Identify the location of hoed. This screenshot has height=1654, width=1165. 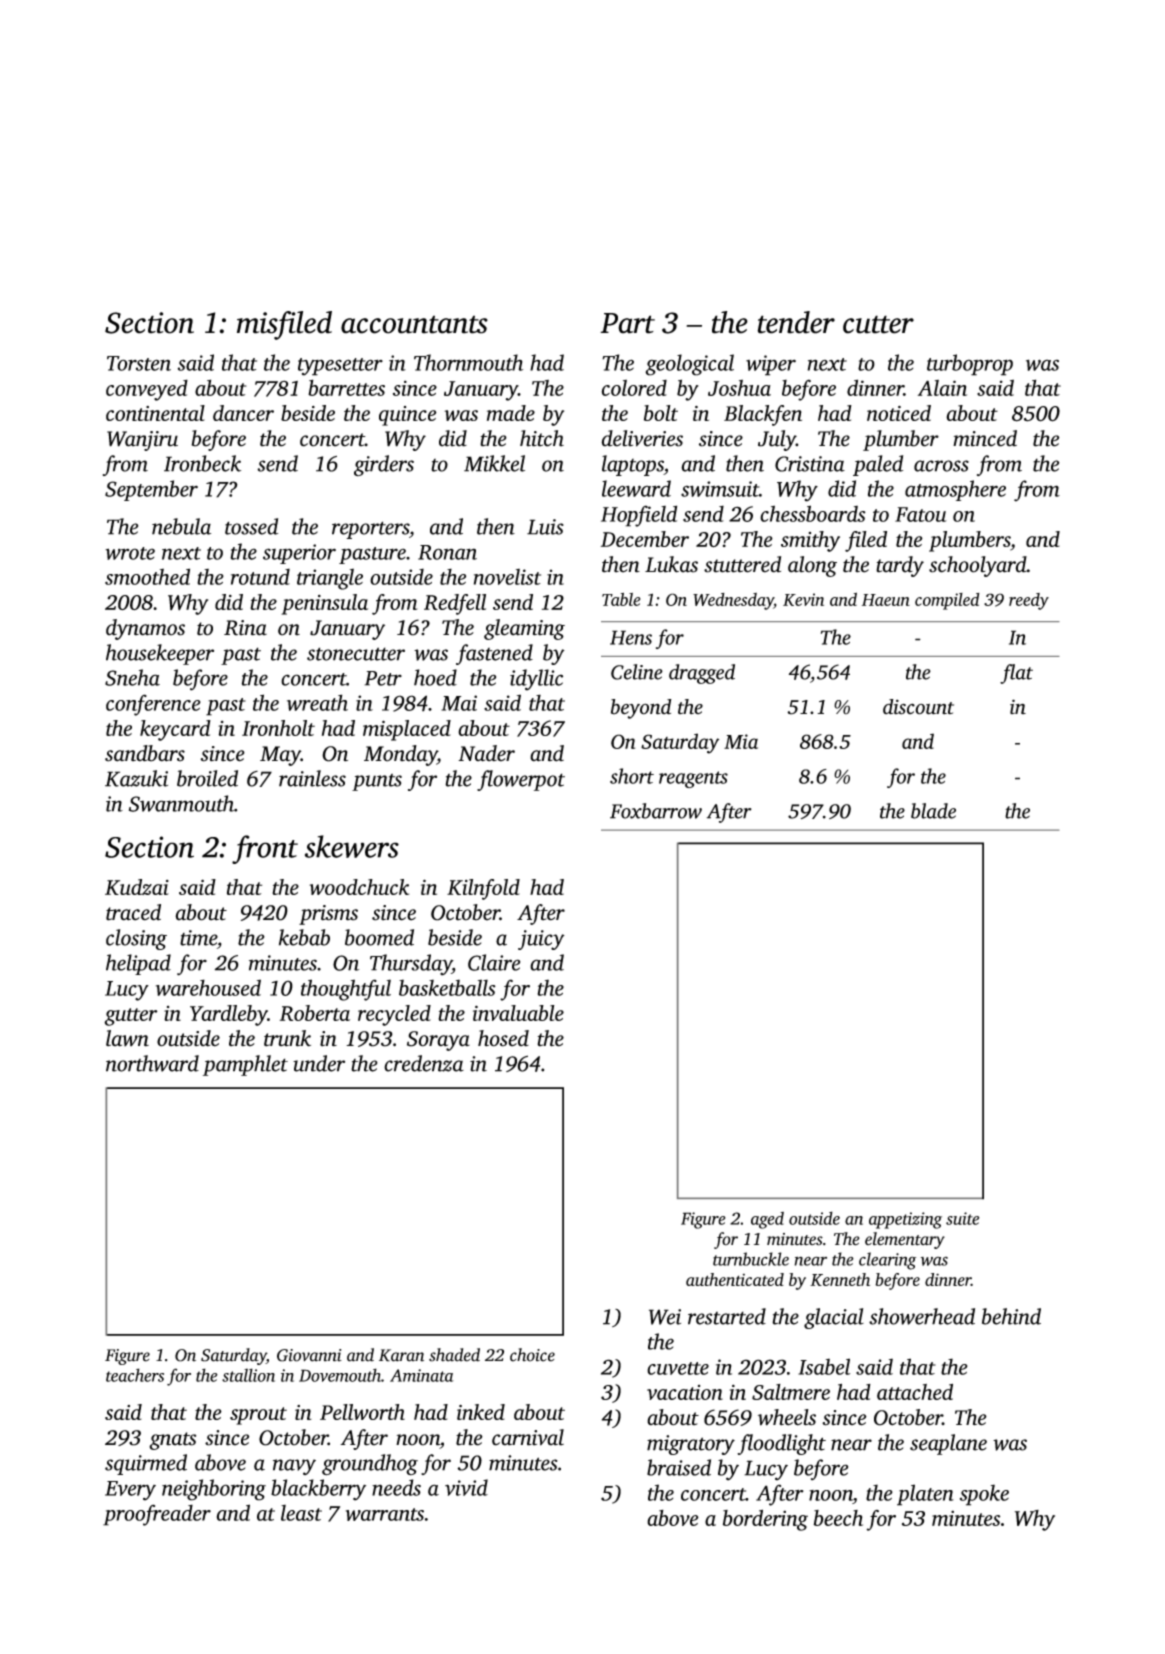
(435, 677).
